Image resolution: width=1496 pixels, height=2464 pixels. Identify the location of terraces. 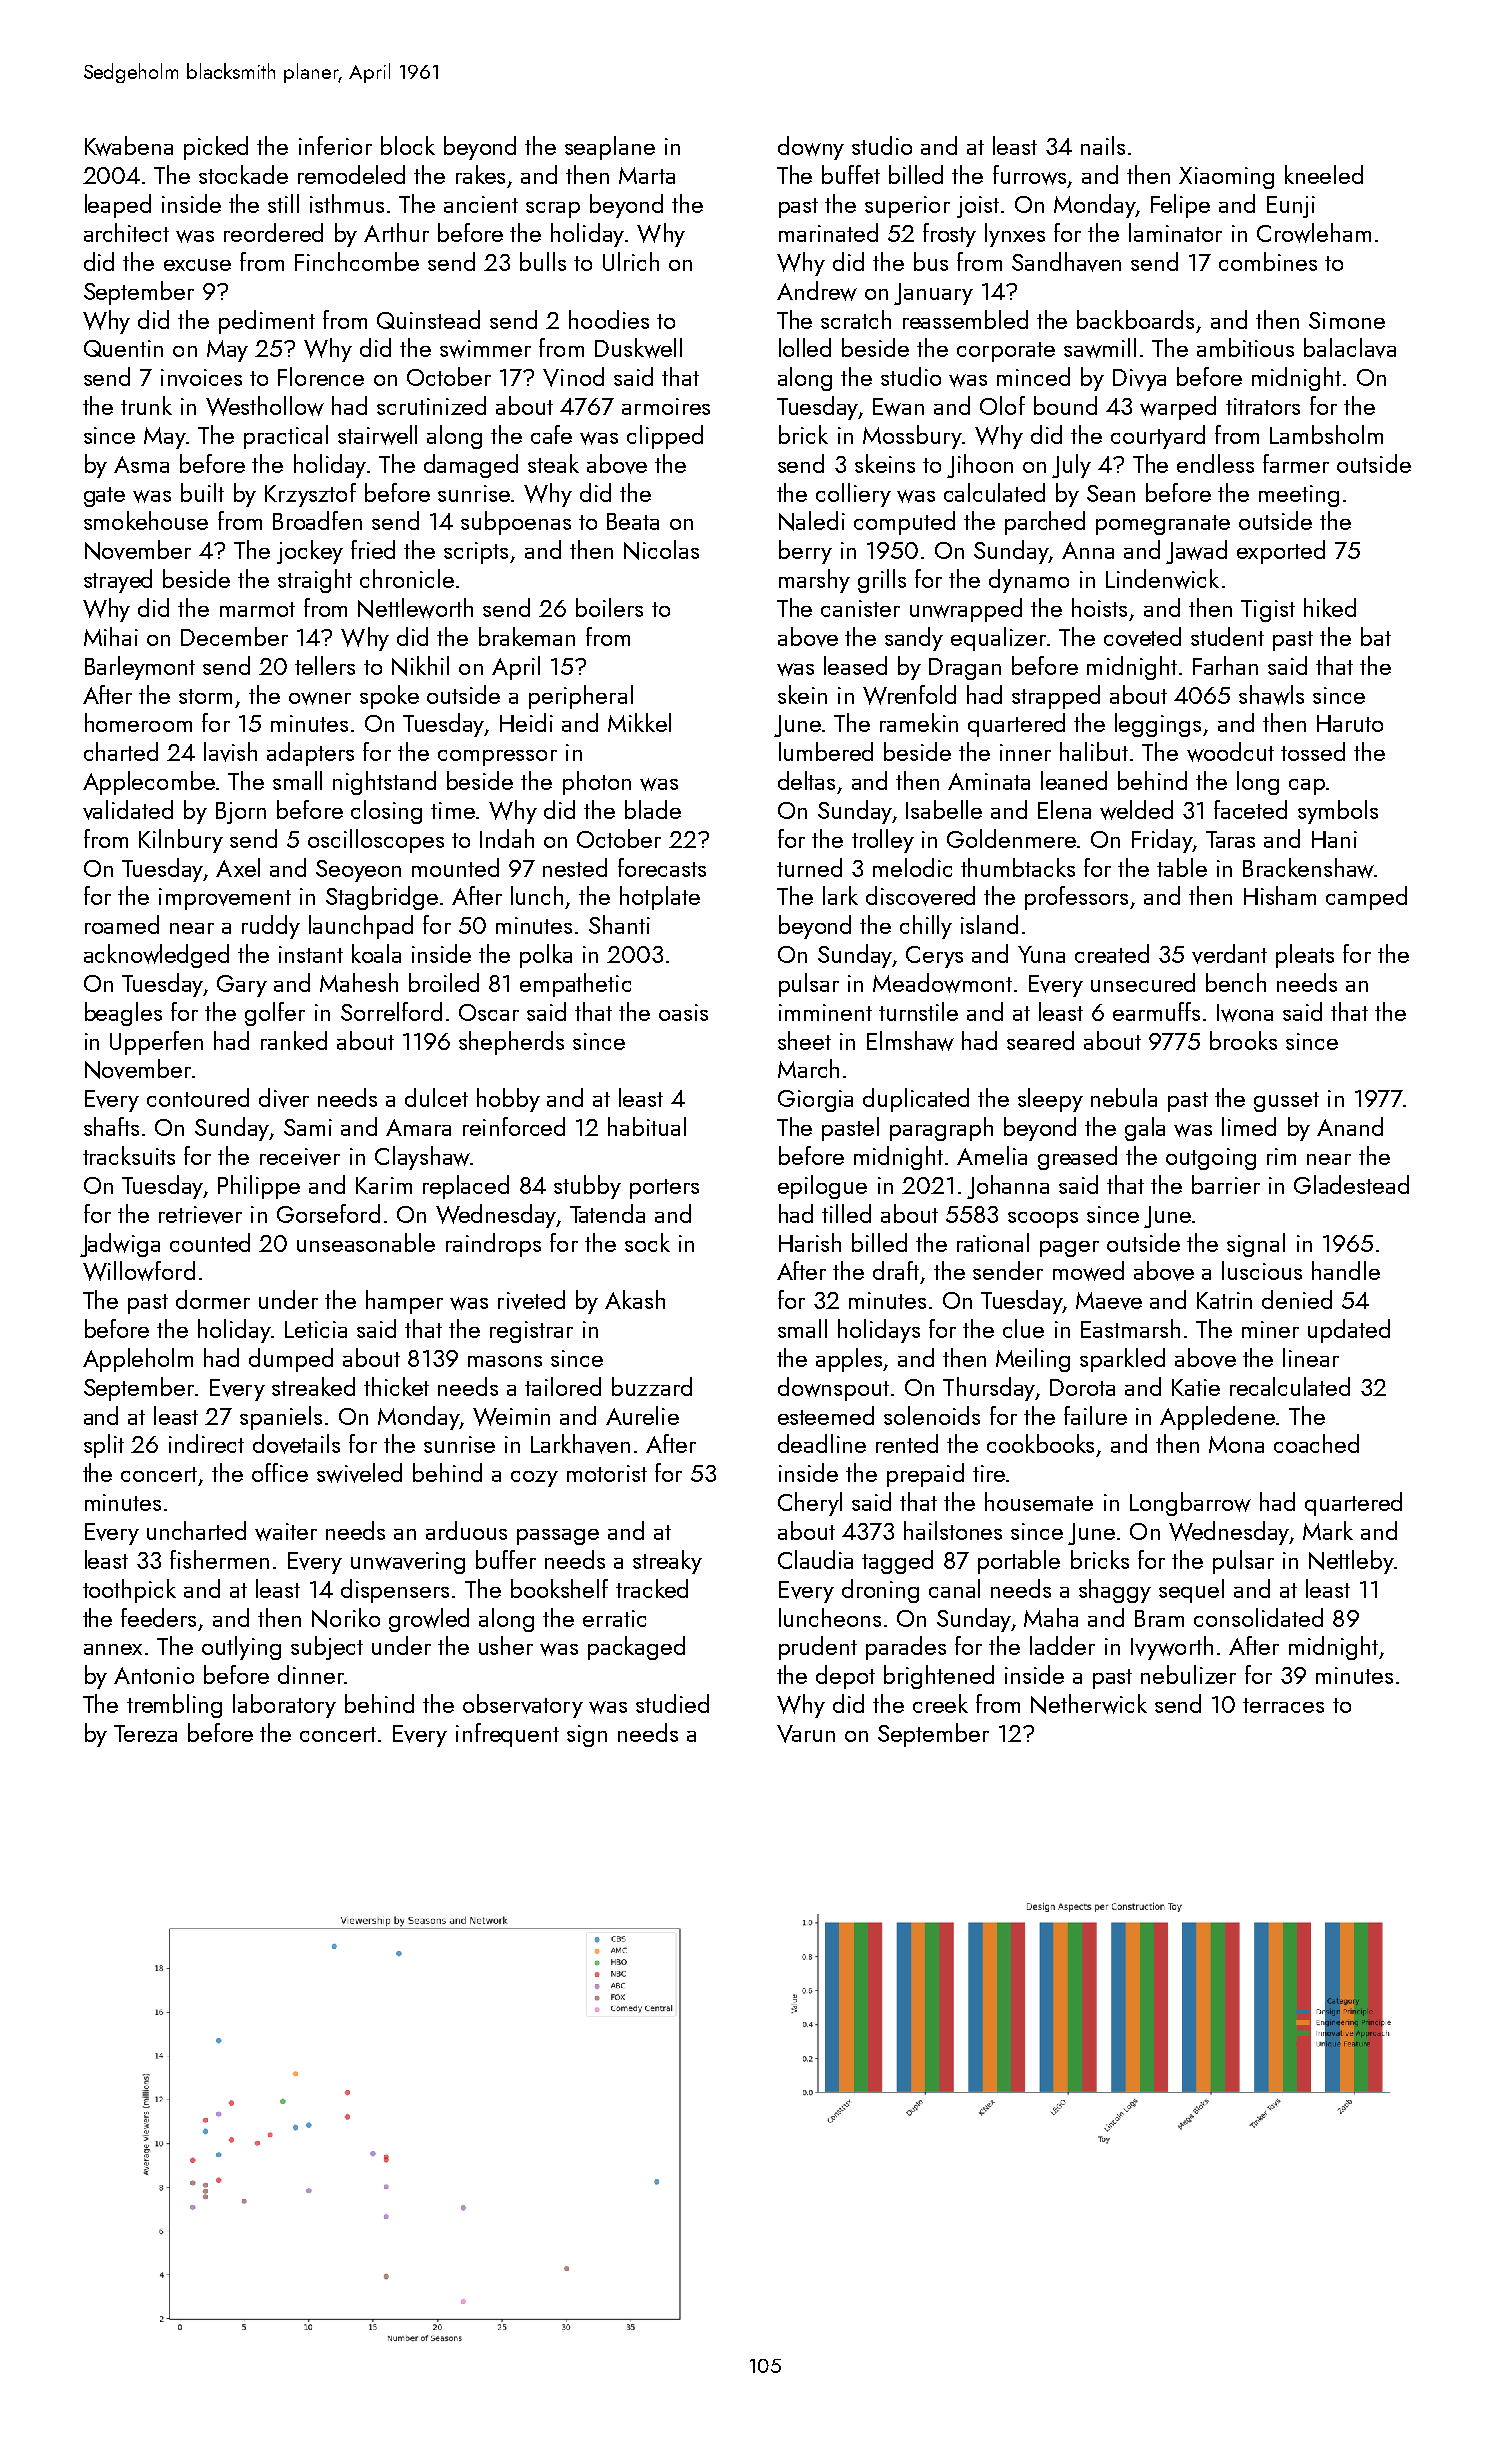
(1283, 1705).
